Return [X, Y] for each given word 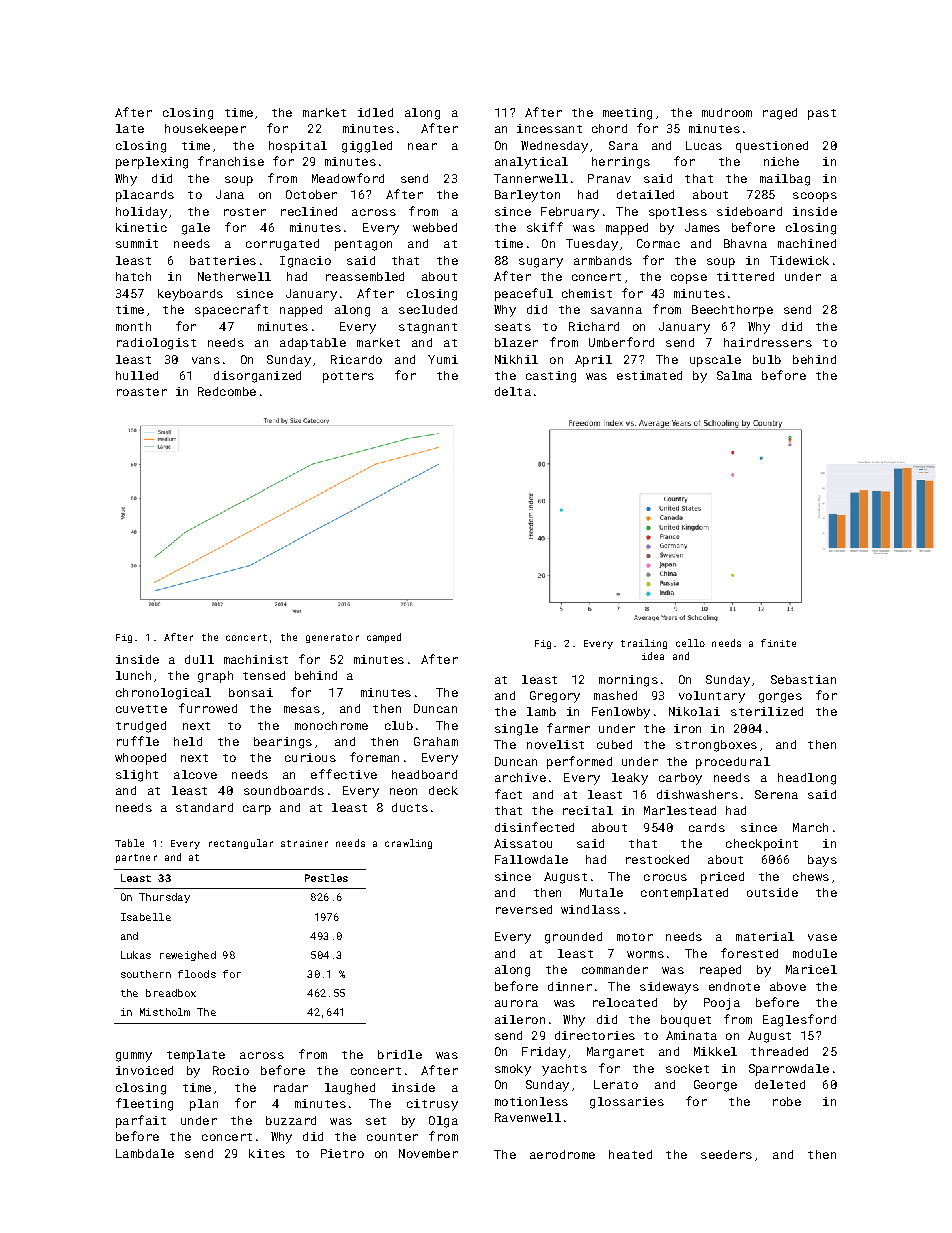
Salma [734, 375]
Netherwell [234, 276]
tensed [264, 675]
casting [551, 377]
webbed [435, 227]
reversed [524, 909]
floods [197, 974]
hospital [298, 147]
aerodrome [562, 1154]
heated [630, 1154]
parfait [141, 1121]
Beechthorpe [732, 311]
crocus [665, 877]
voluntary [712, 697]
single [516, 730]
